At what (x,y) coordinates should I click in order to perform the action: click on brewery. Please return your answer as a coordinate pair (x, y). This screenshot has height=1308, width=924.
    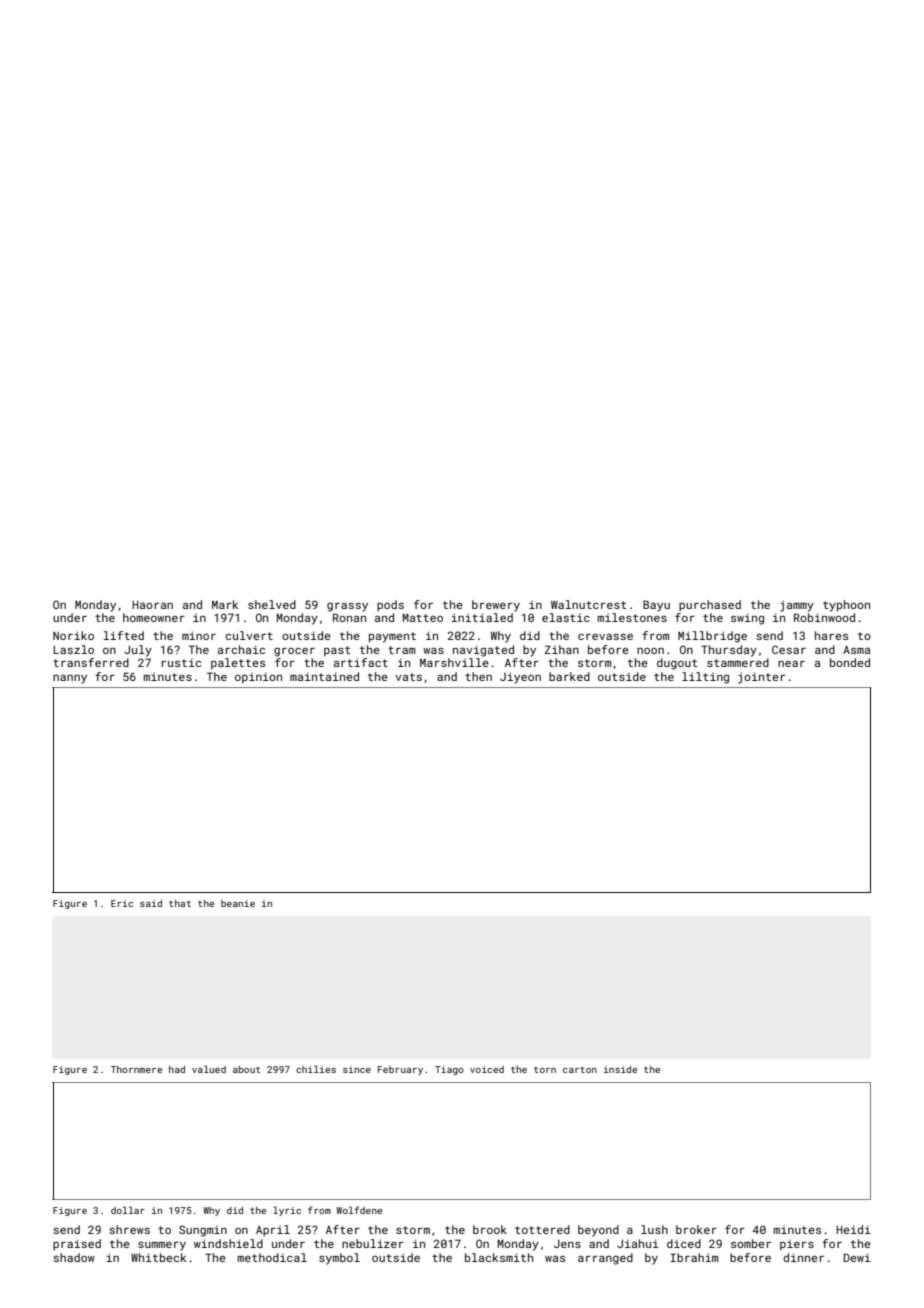
    Looking at the image, I should click on (496, 606).
